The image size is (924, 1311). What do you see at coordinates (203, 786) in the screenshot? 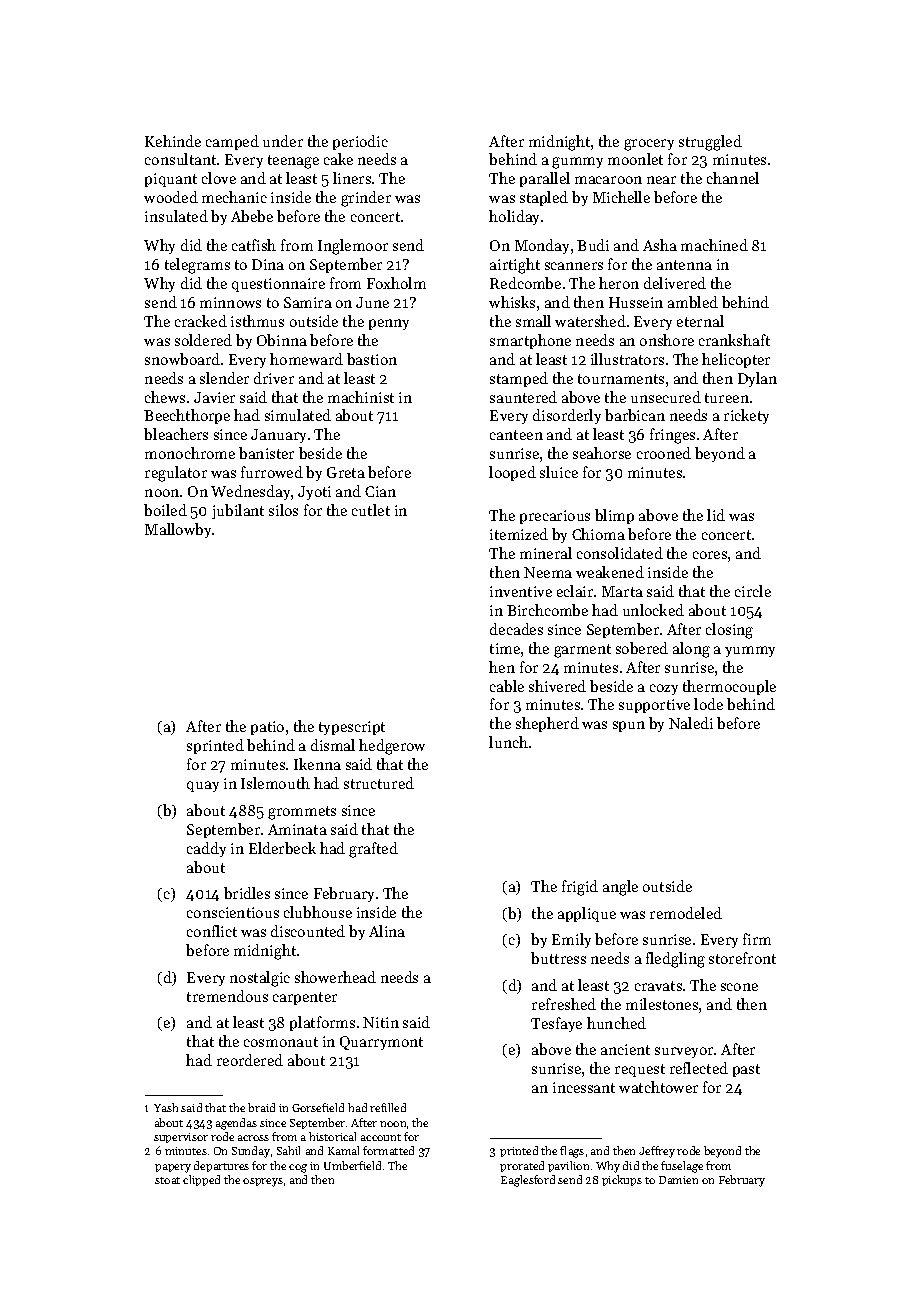
I see `quay` at bounding box center [203, 786].
